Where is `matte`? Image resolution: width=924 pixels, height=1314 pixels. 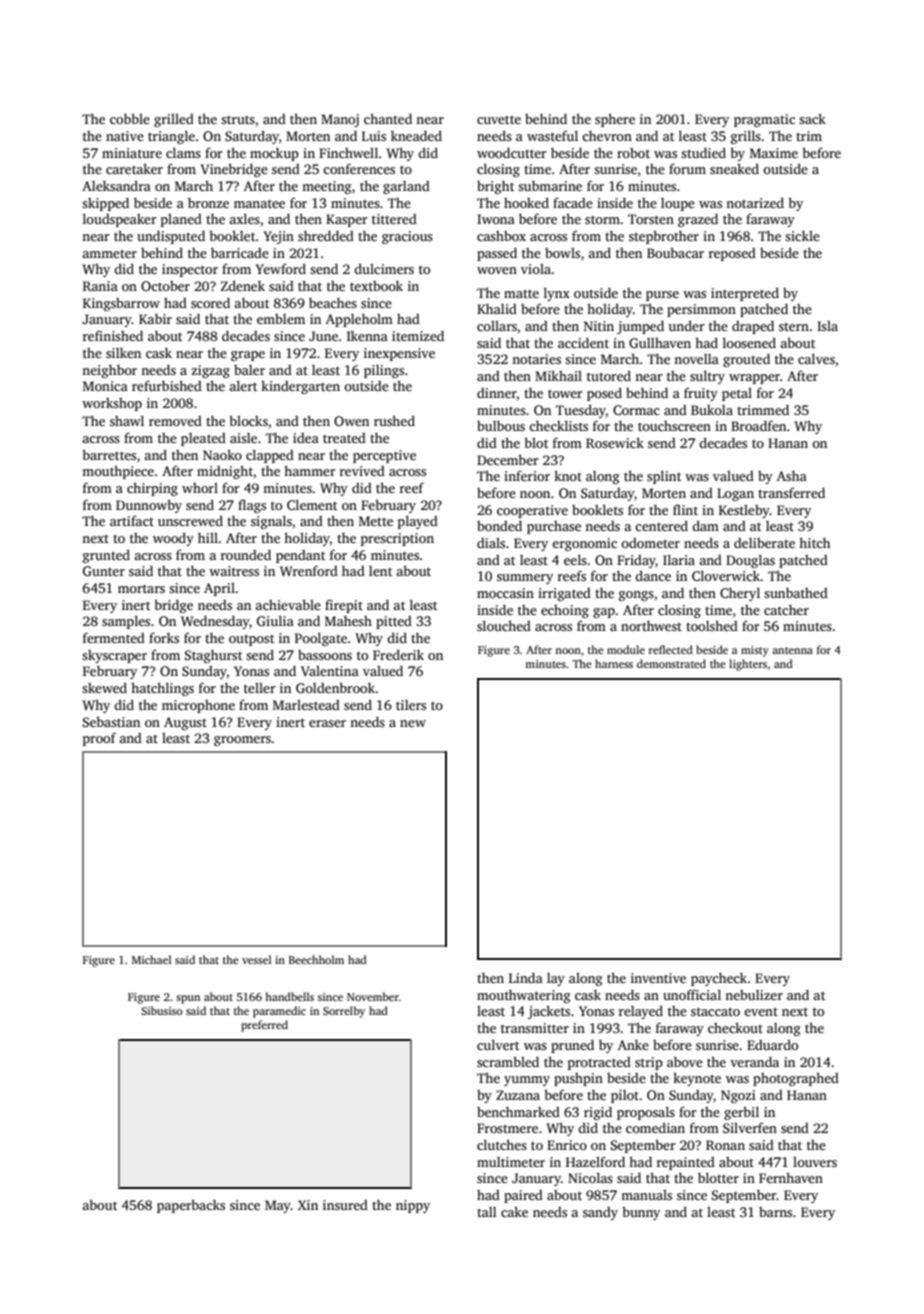 matte is located at coordinates (521, 293).
